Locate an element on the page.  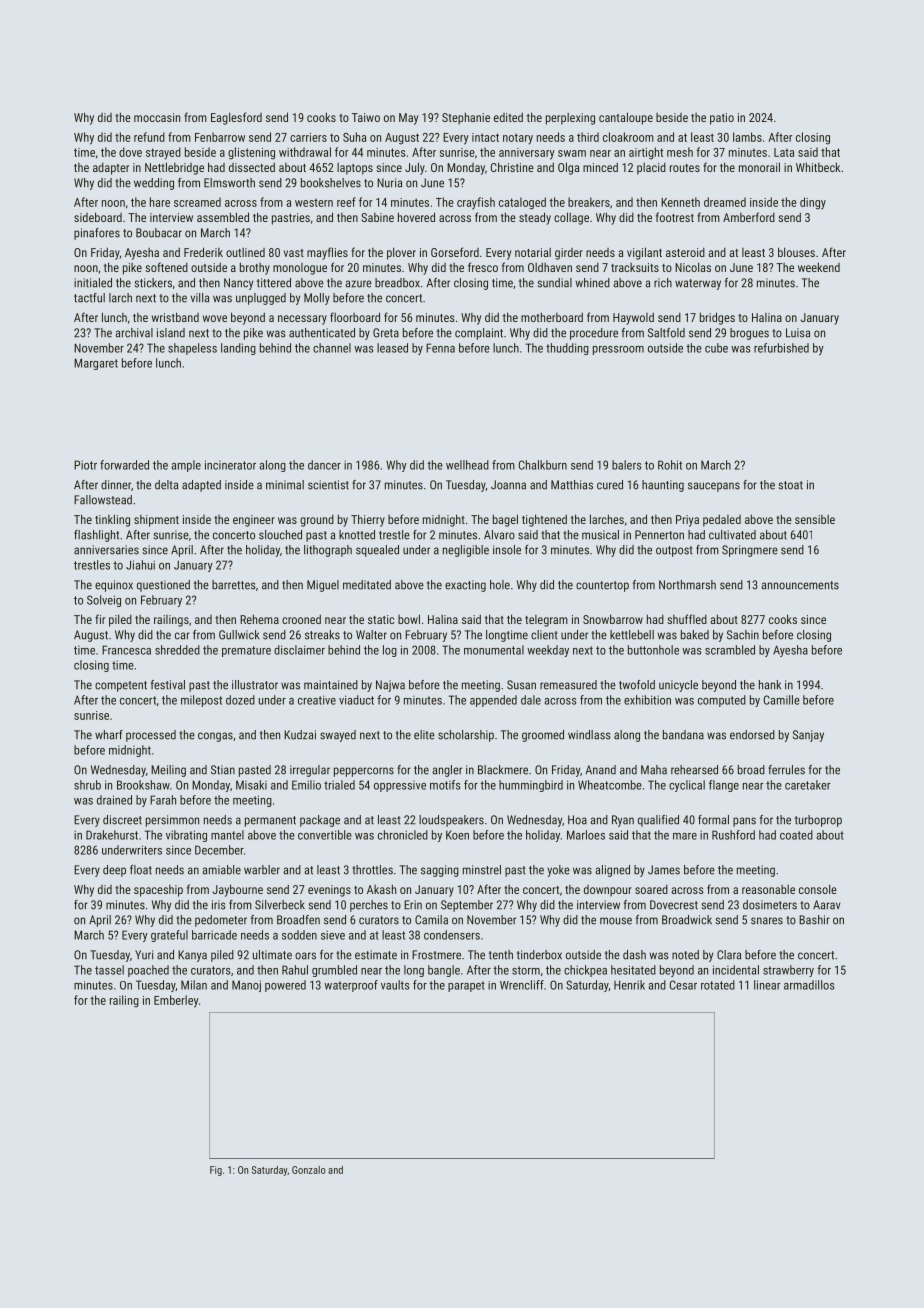
Bashir is located at coordinates (814, 920).
